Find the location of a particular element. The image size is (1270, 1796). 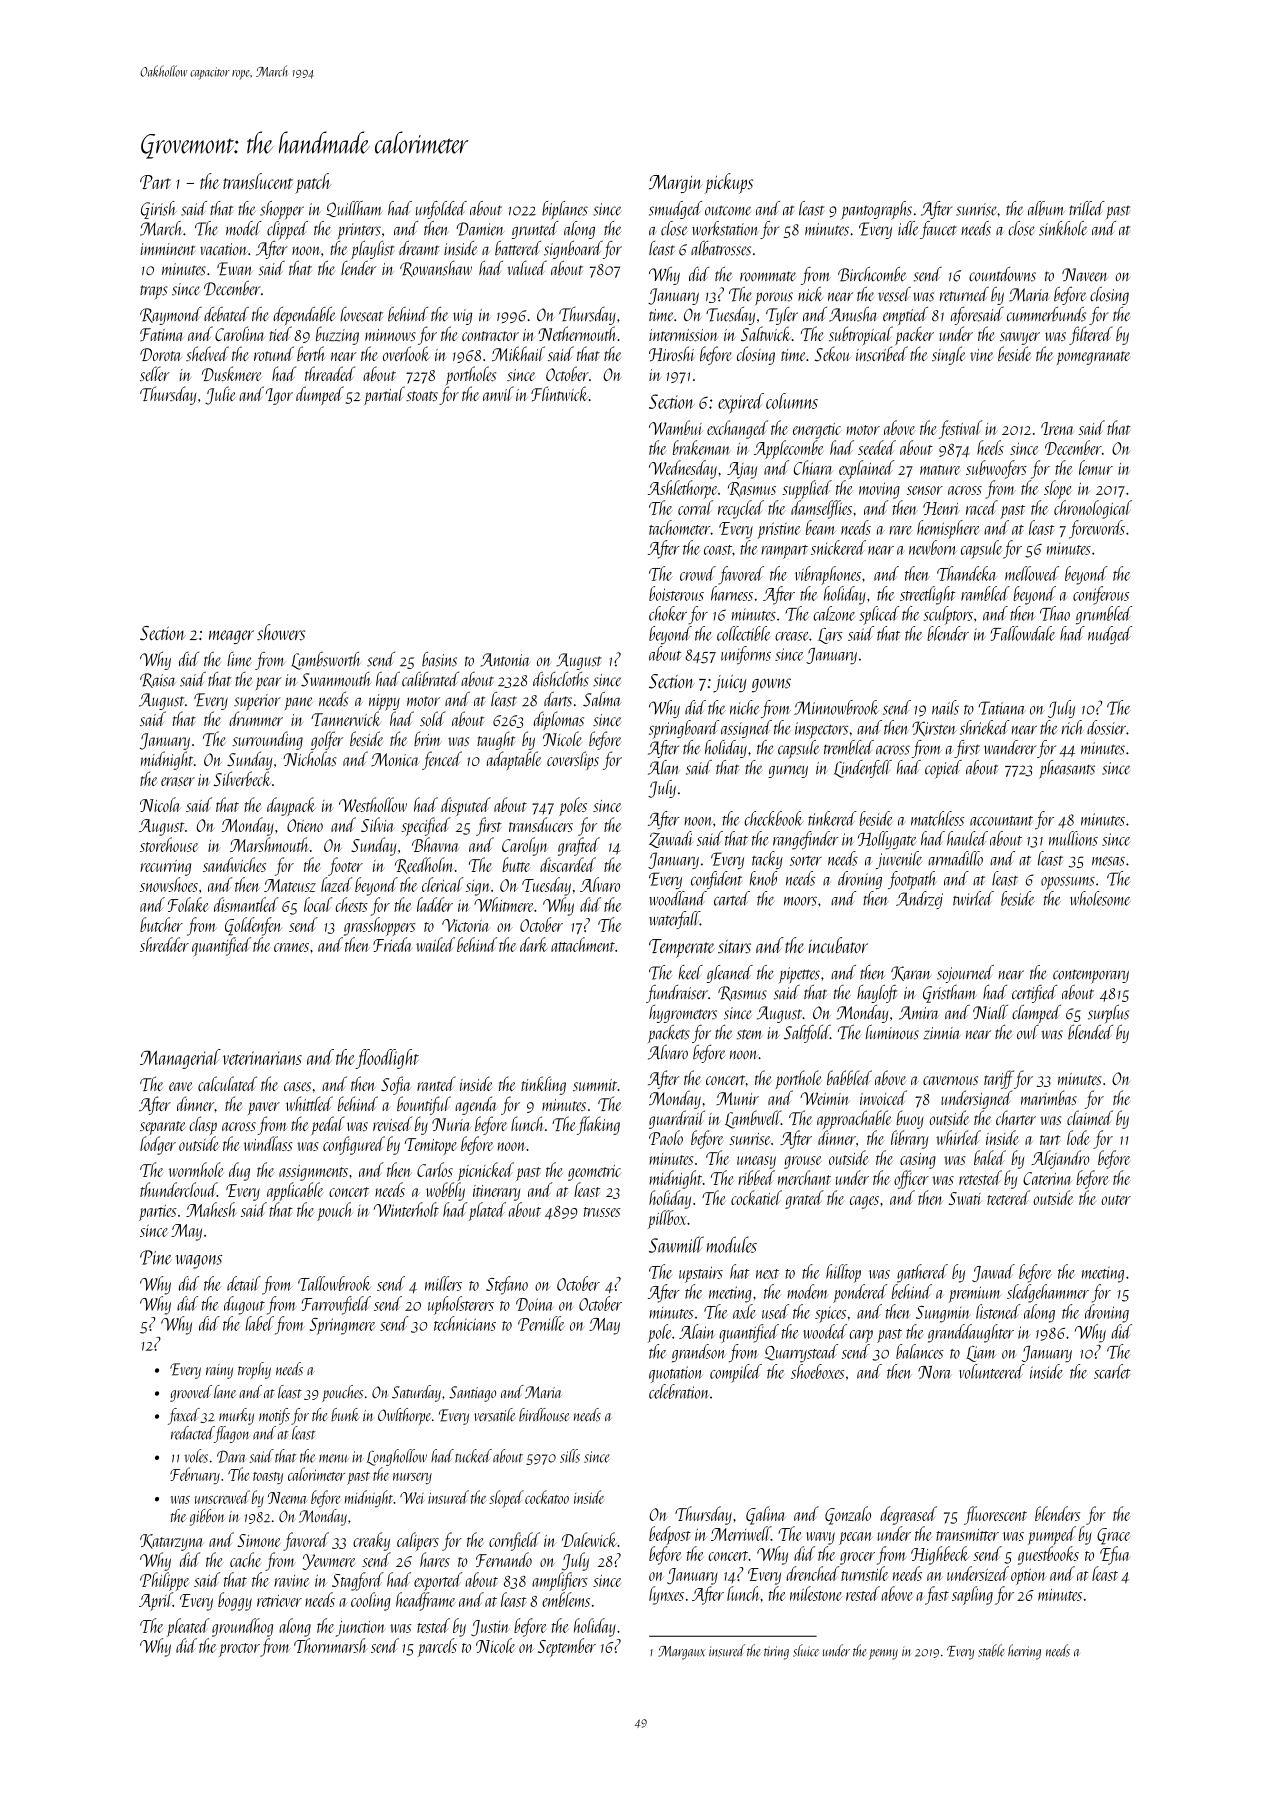

grooved is located at coordinates (191, 1393).
